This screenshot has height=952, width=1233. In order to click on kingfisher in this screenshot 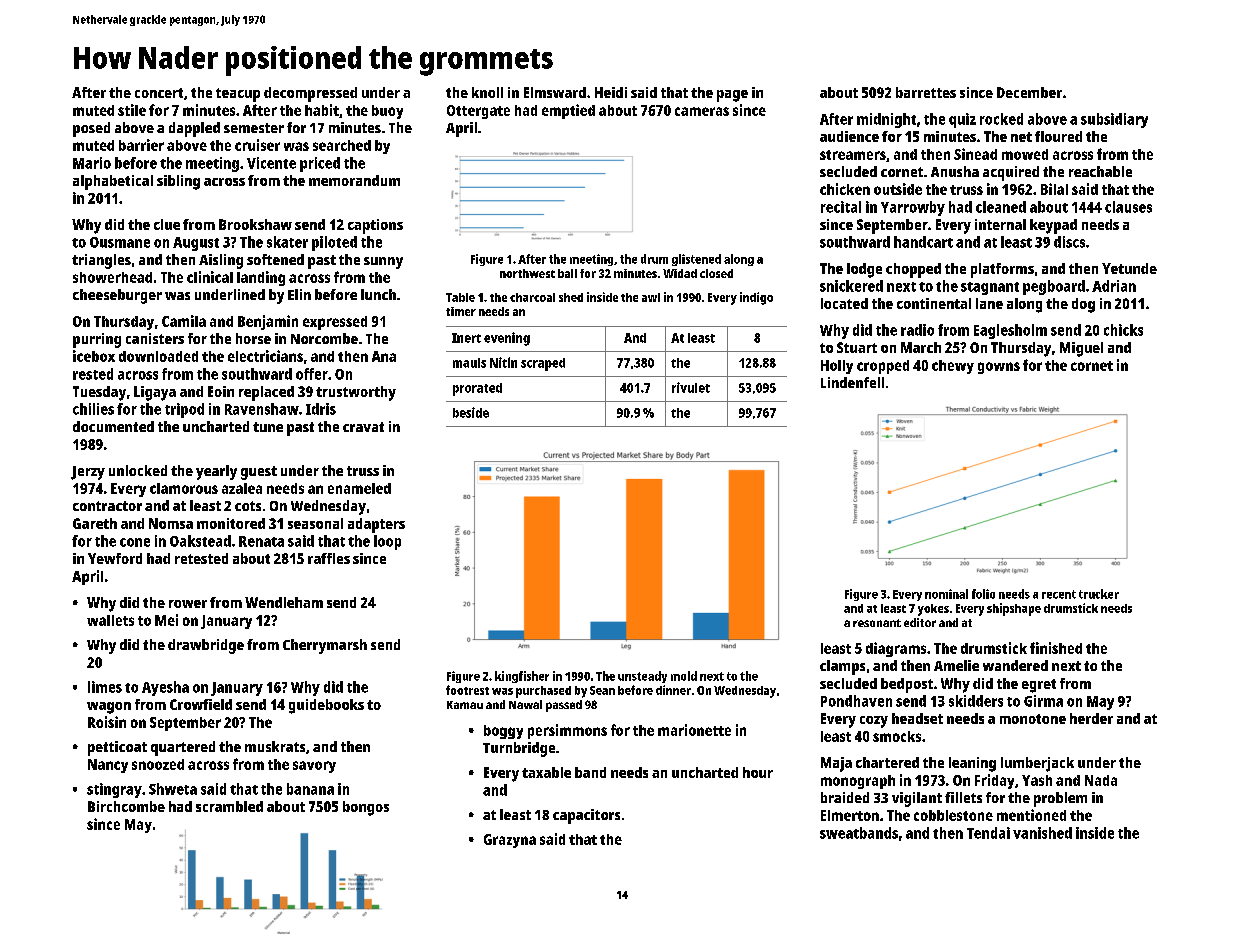, I will do `click(522, 677)`.
